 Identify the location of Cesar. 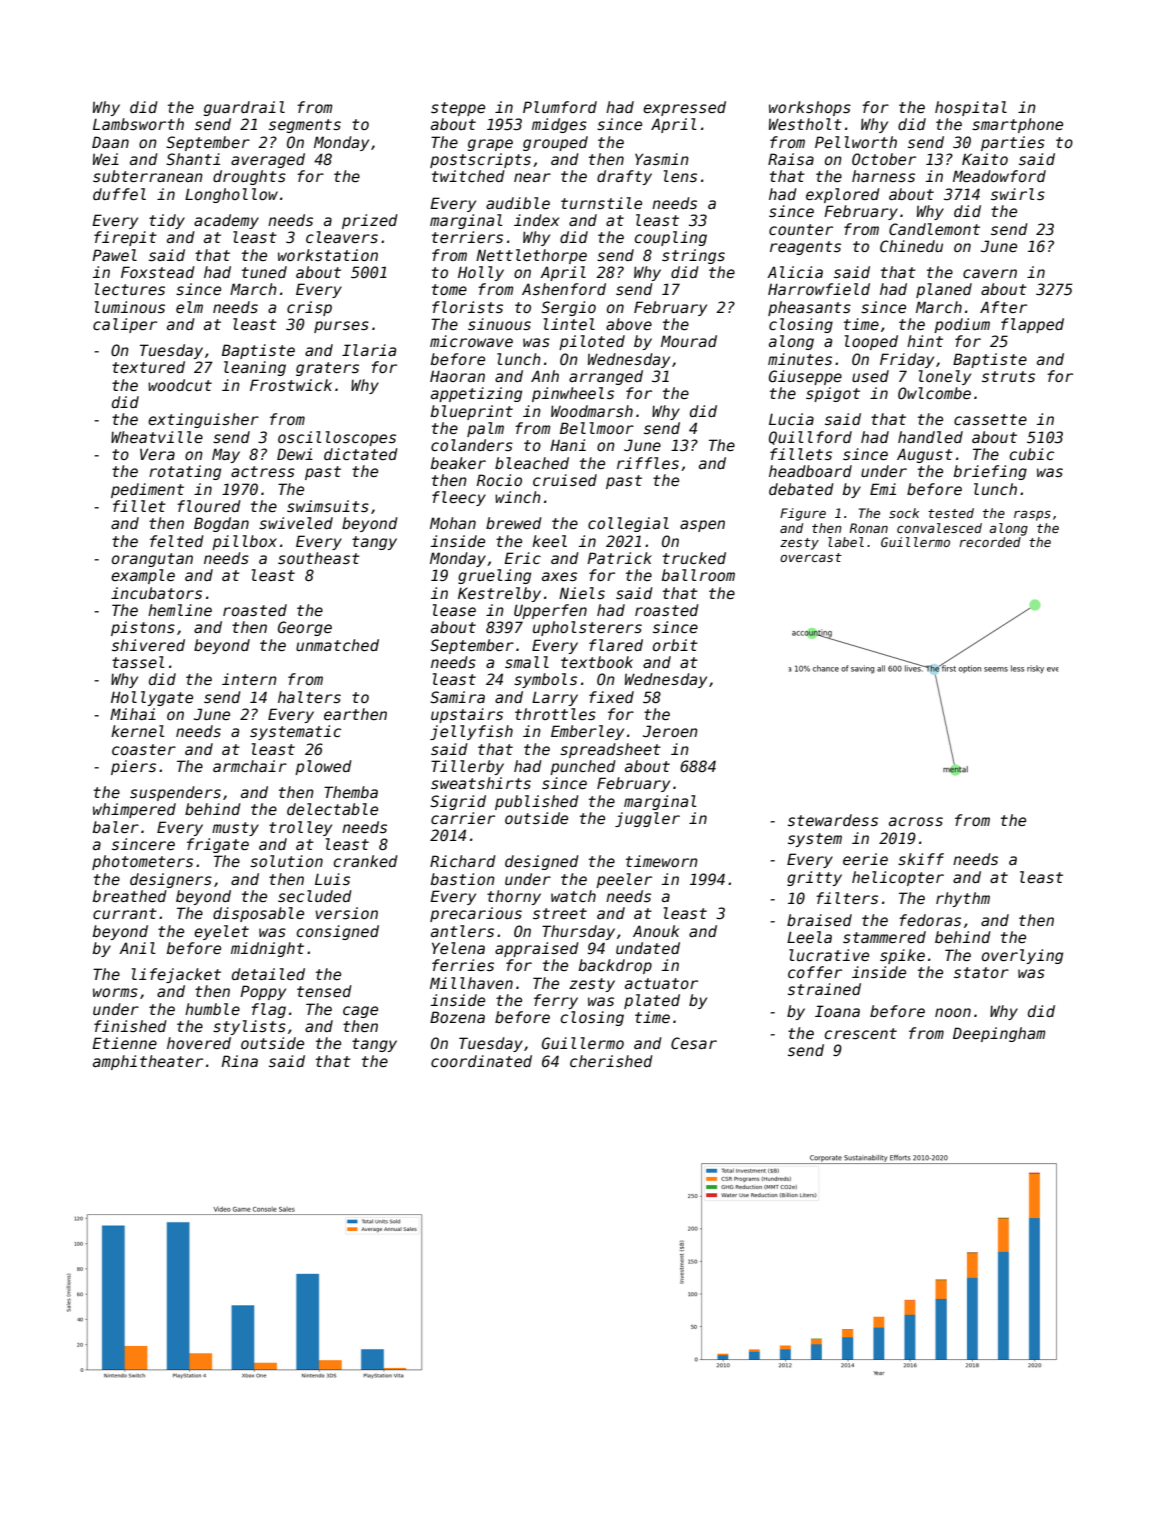
(694, 1043).
